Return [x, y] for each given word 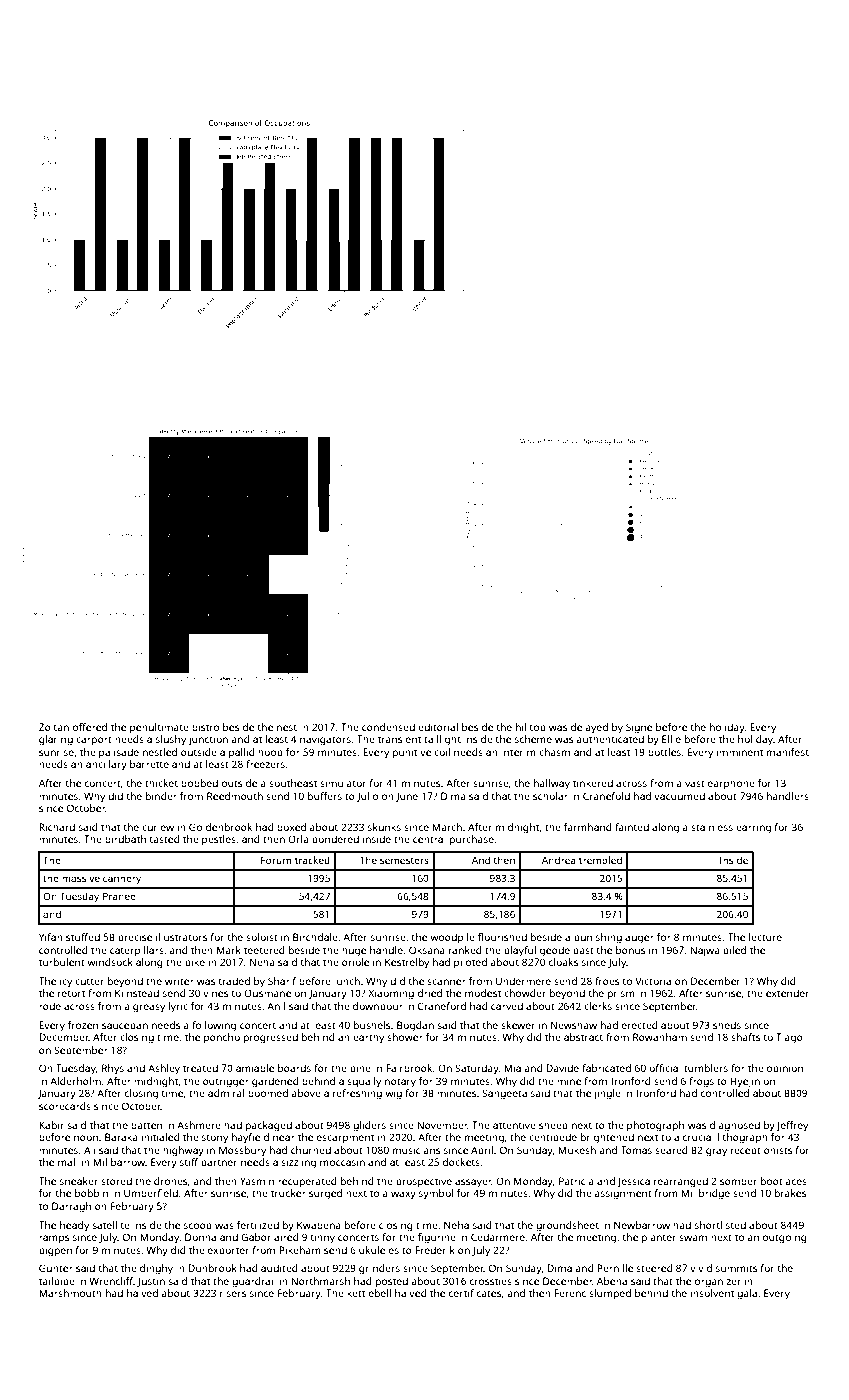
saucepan [125, 1027]
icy [66, 982]
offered [90, 727]
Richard [57, 827]
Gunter [56, 1268]
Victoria [653, 981]
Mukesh [577, 1150]
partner [219, 1163]
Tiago [789, 1038]
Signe [639, 728]
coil [442, 752]
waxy [403, 1195]
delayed [589, 728]
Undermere [523, 981]
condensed [388, 727]
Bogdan [415, 1026]
